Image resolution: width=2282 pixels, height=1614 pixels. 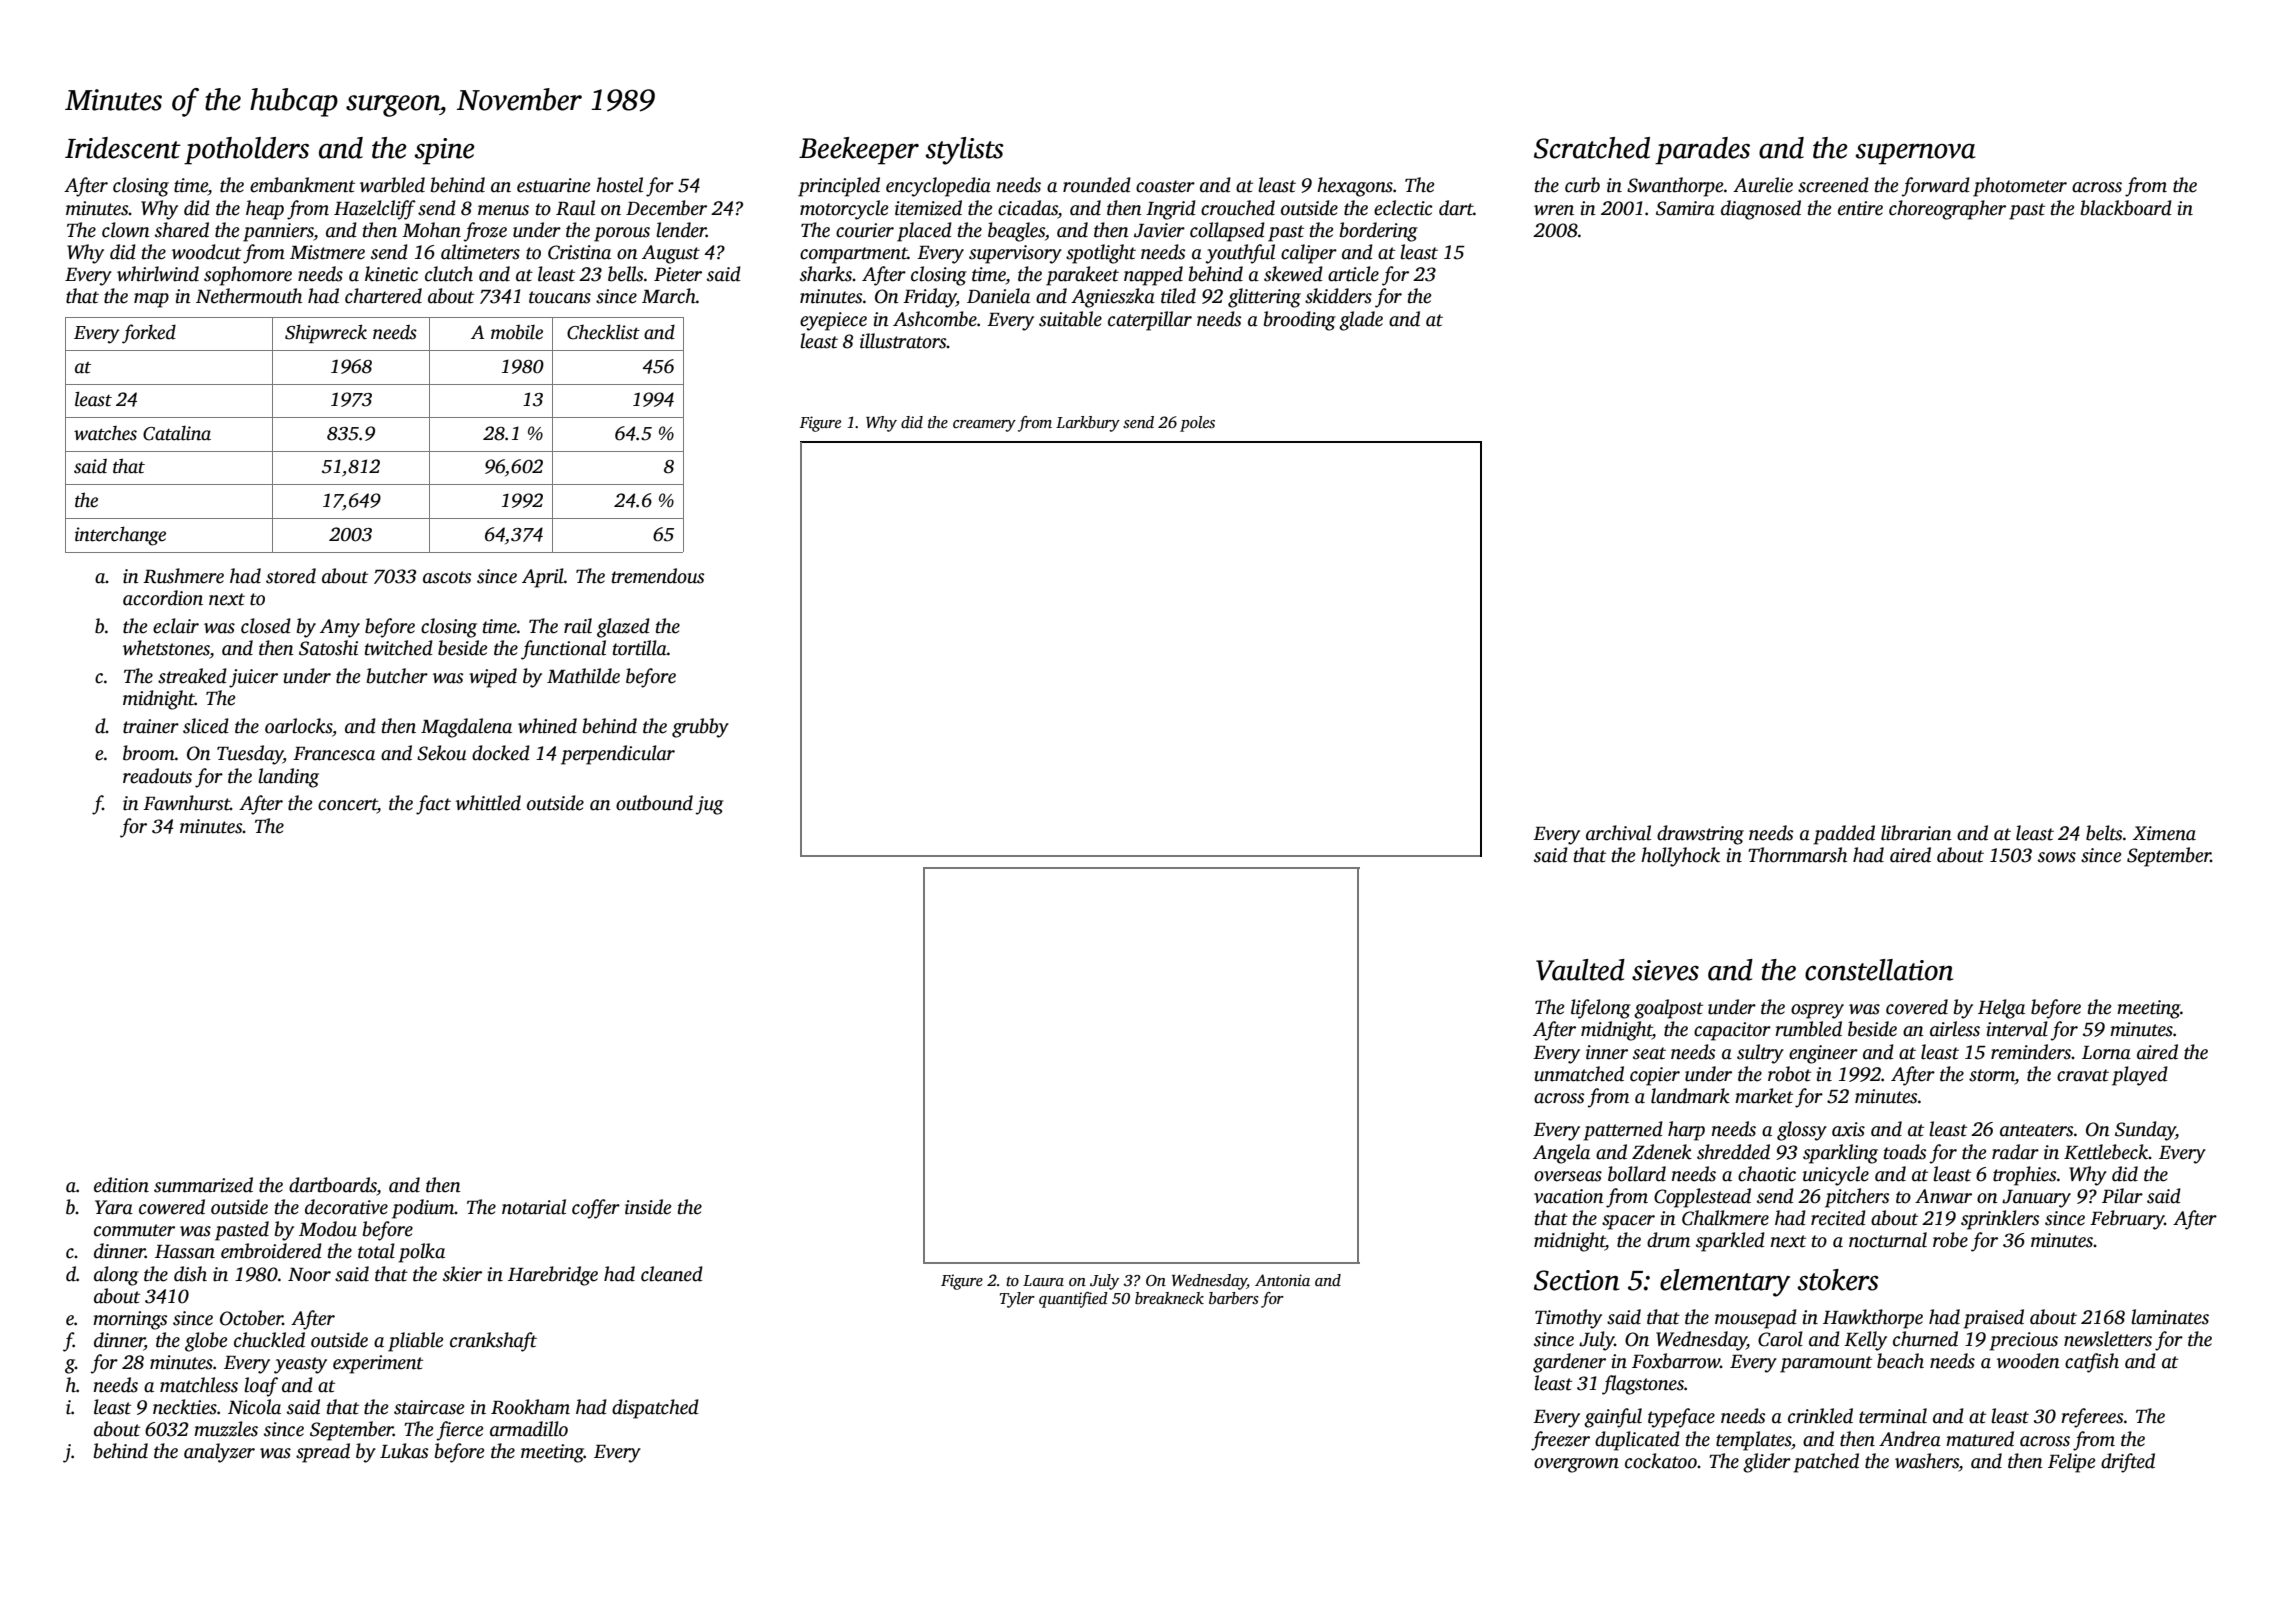 What do you see at coordinates (1618, 833) in the document?
I see `archival` at bounding box center [1618, 833].
